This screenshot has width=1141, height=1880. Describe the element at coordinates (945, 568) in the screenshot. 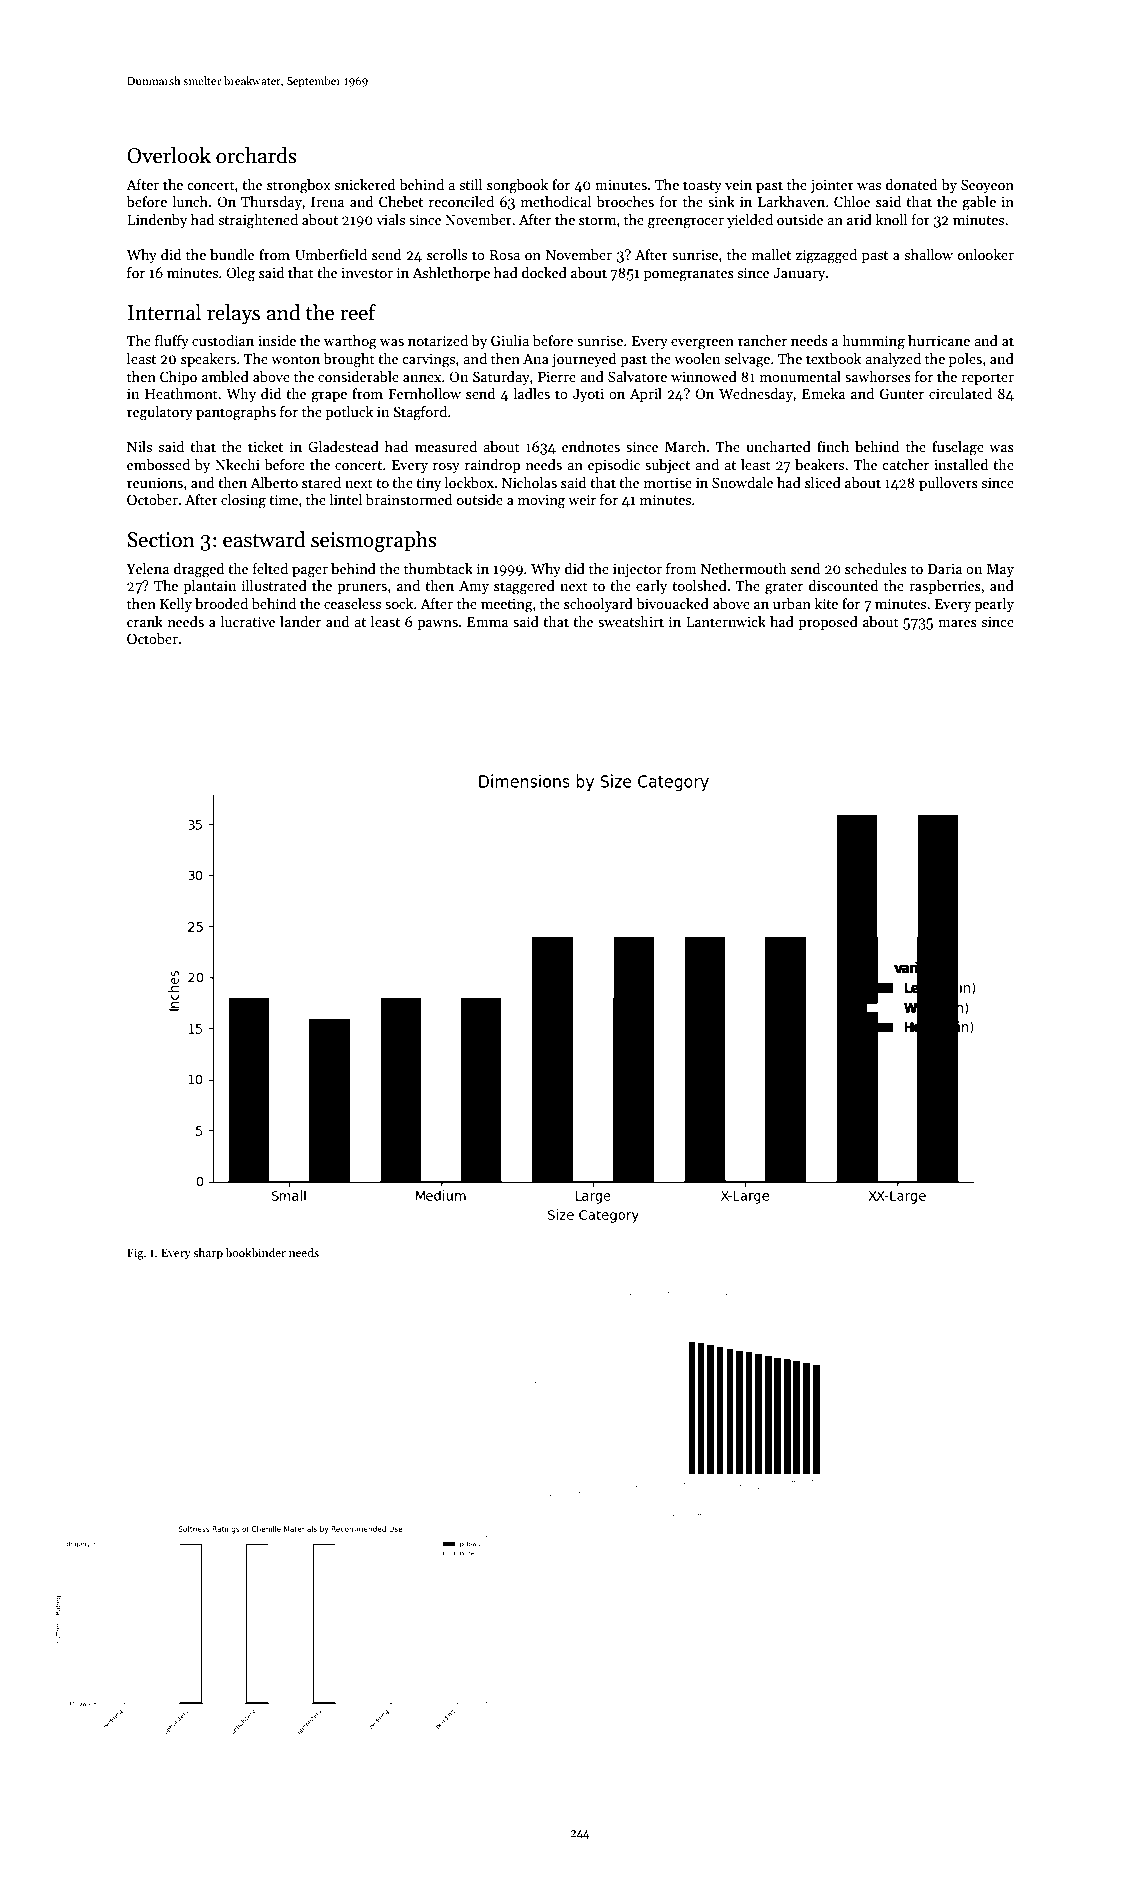

I see `Daria` at that location.
